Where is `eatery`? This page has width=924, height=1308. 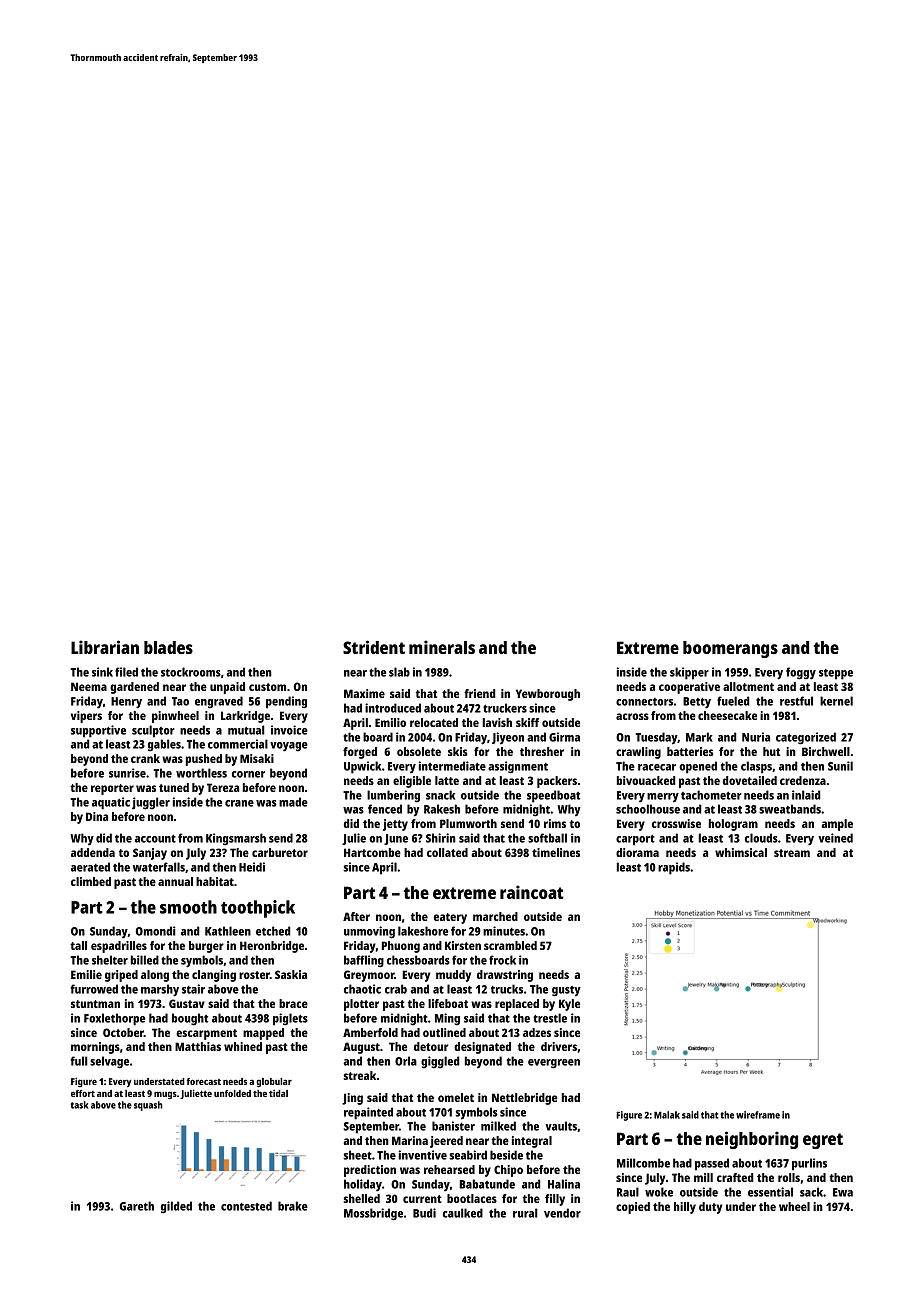 eatery is located at coordinates (450, 918).
